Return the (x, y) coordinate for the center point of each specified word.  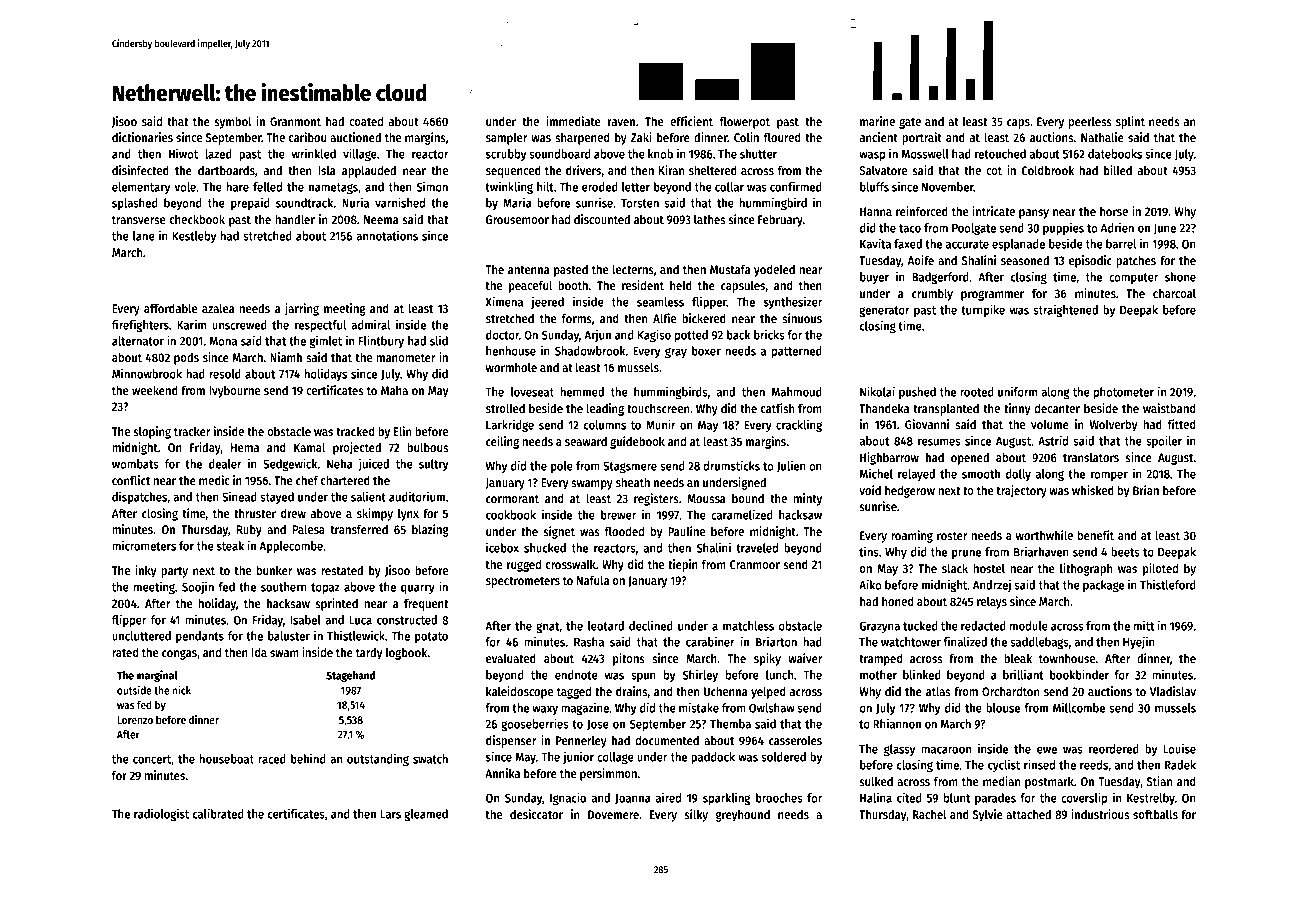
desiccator (536, 814)
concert (152, 759)
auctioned (355, 137)
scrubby (506, 155)
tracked (355, 431)
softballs (1155, 814)
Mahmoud (797, 392)
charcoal (1174, 293)
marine (877, 121)
